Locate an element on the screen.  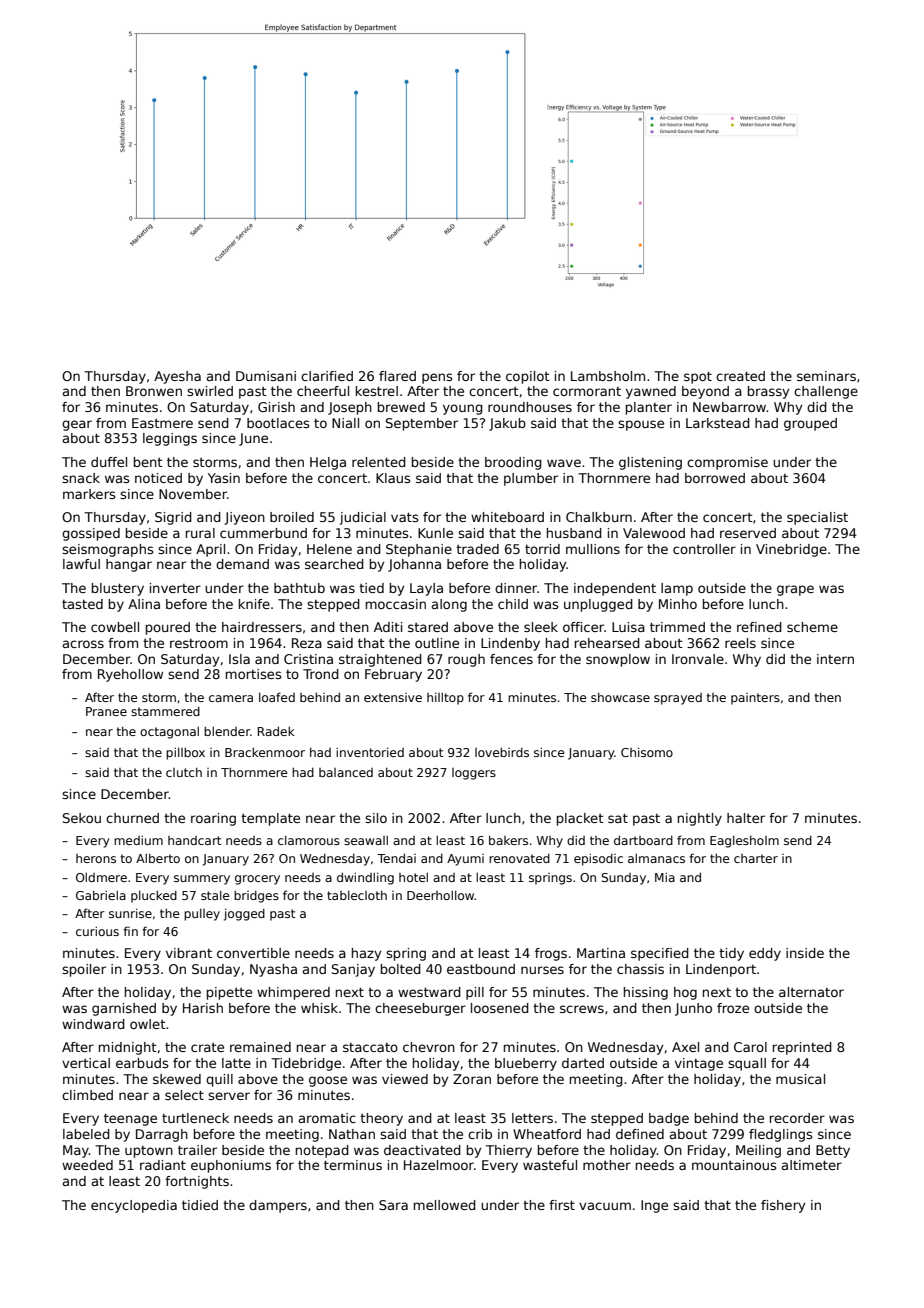
compromise is located at coordinates (727, 463).
